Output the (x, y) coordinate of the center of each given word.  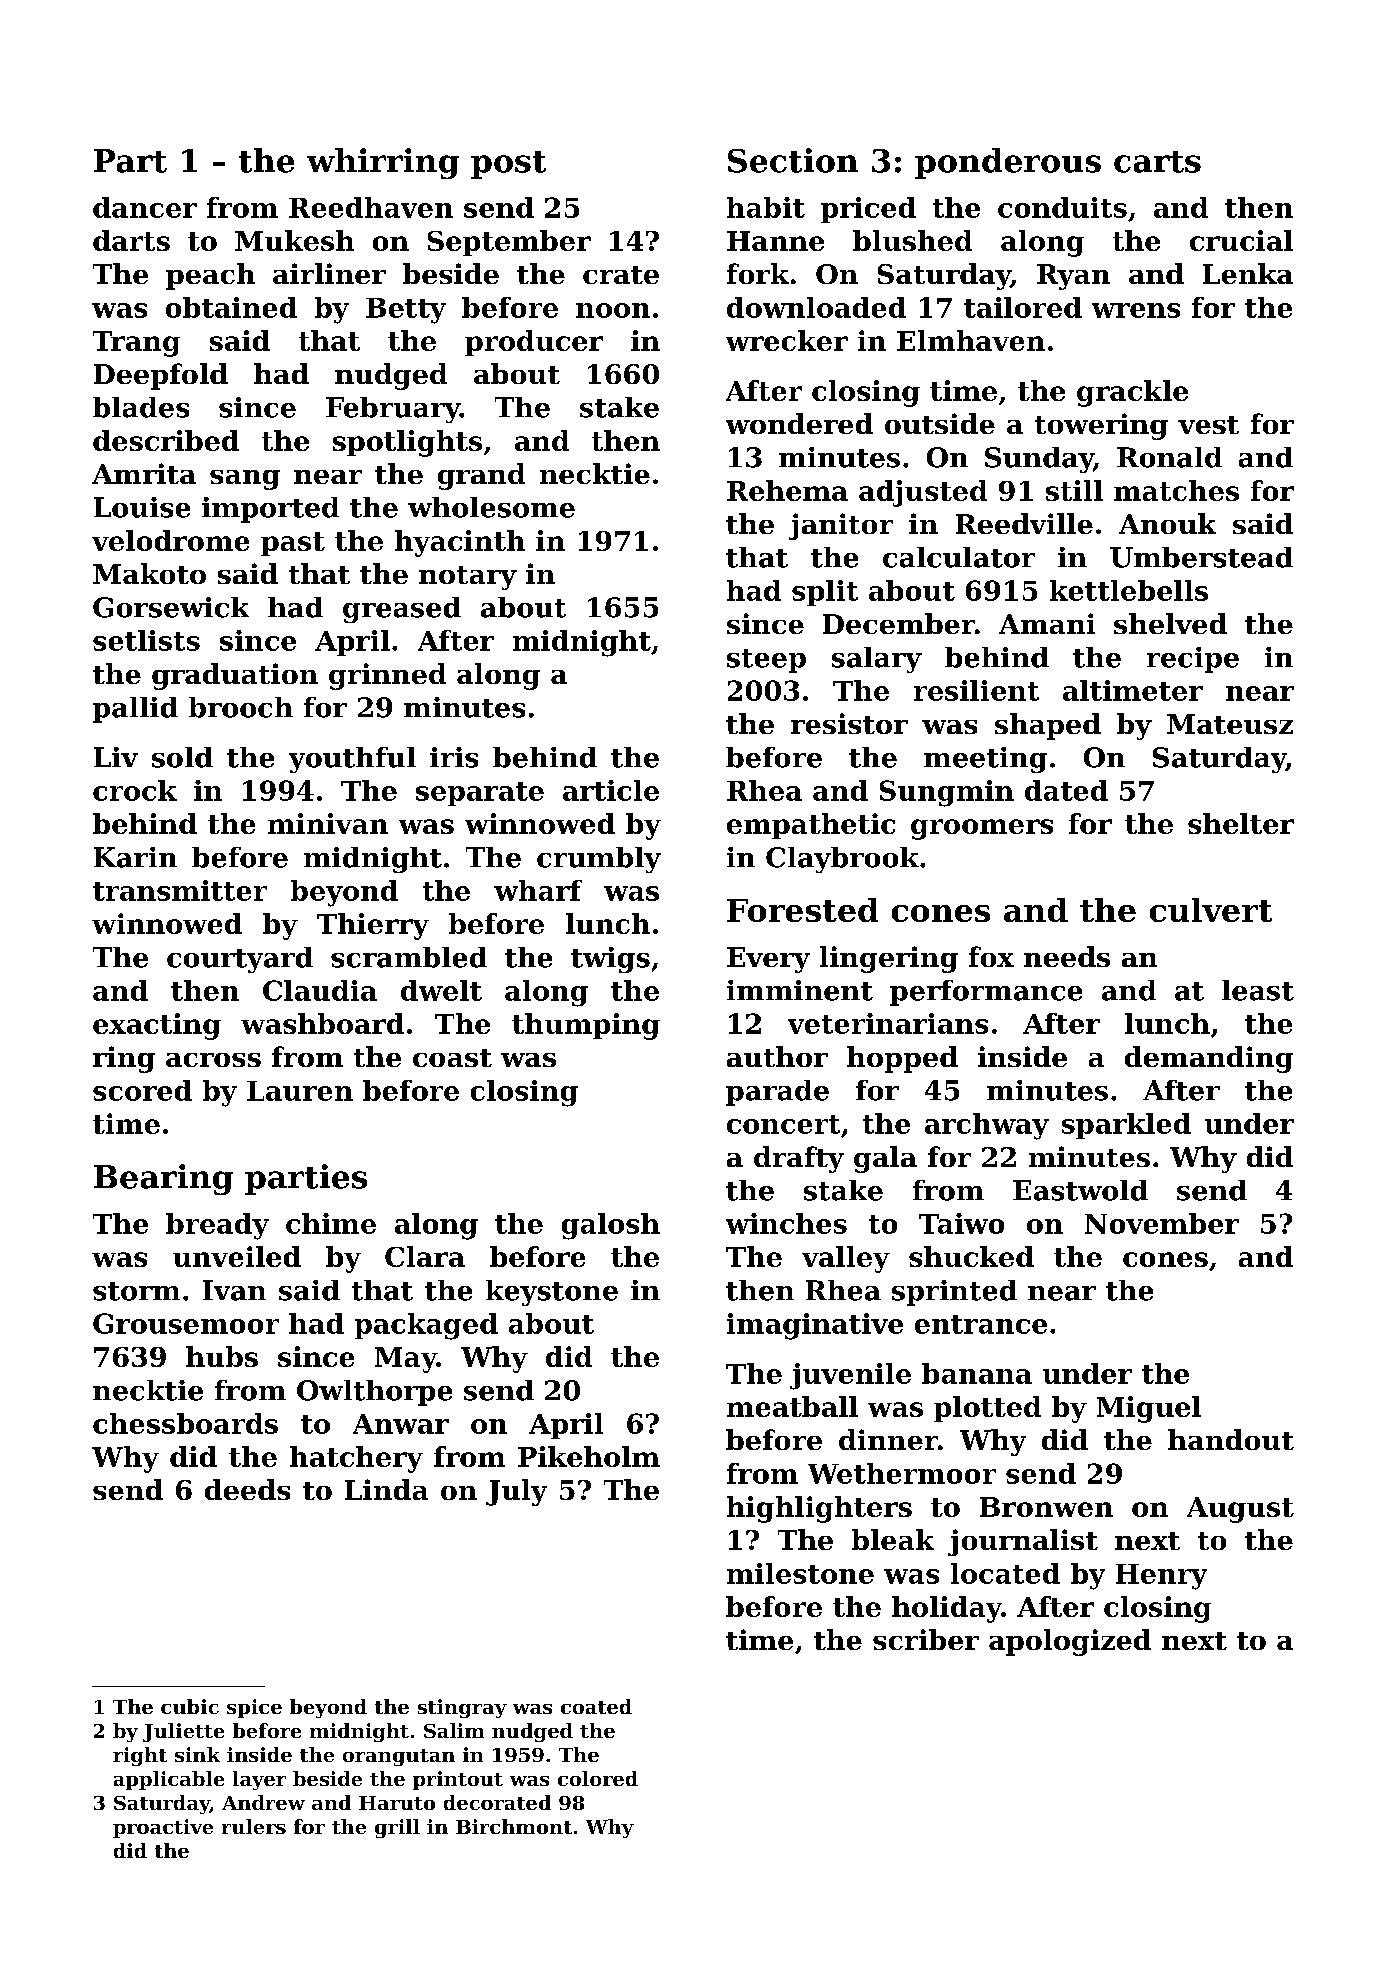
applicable (169, 1780)
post (508, 165)
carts (1157, 162)
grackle (1132, 393)
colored (598, 1778)
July (516, 1492)
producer (534, 343)
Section (793, 160)
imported (270, 510)
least (1258, 990)
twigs (610, 960)
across (213, 1060)
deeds (247, 1489)
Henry (1161, 1577)
